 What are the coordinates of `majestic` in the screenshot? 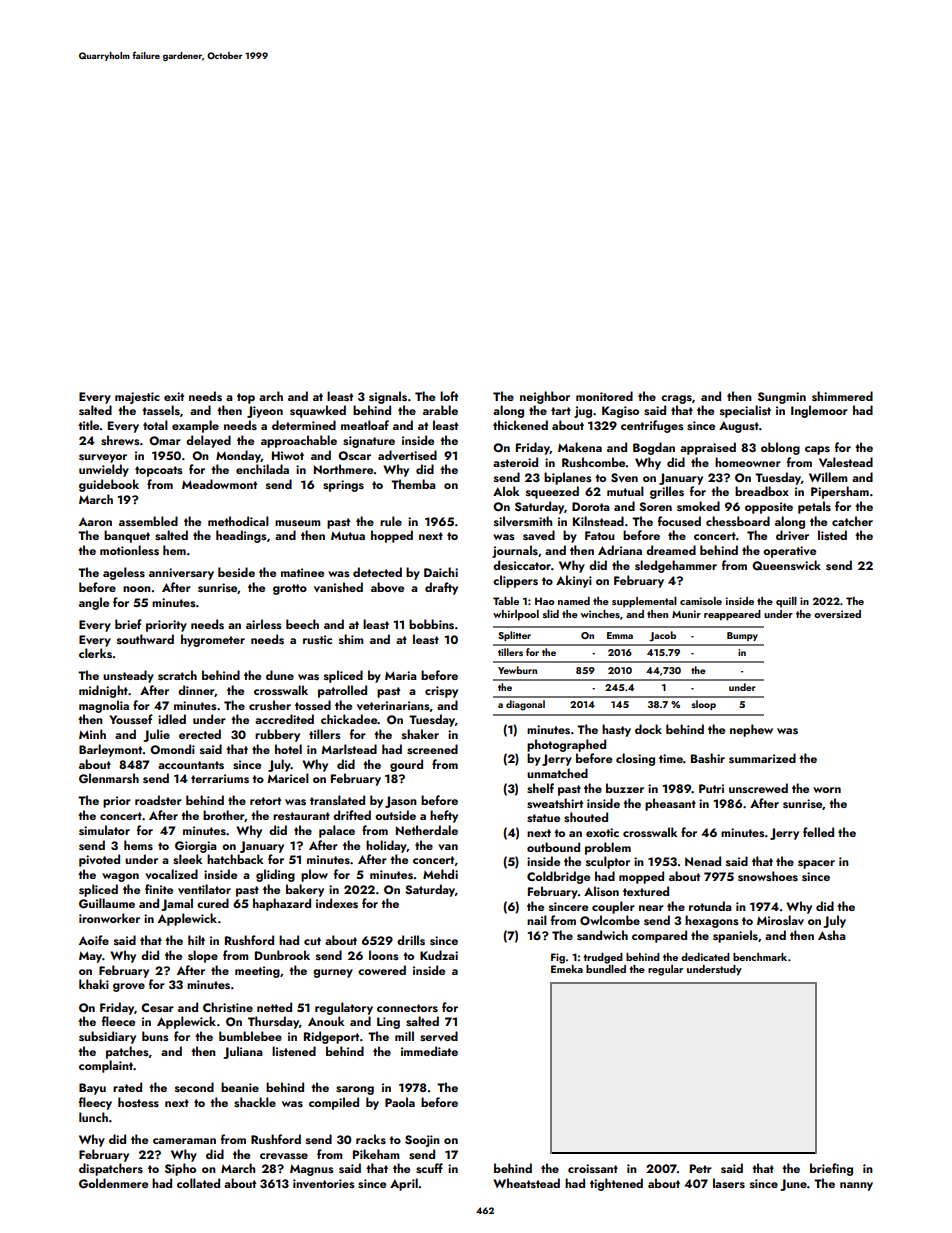 It's located at (137, 398).
